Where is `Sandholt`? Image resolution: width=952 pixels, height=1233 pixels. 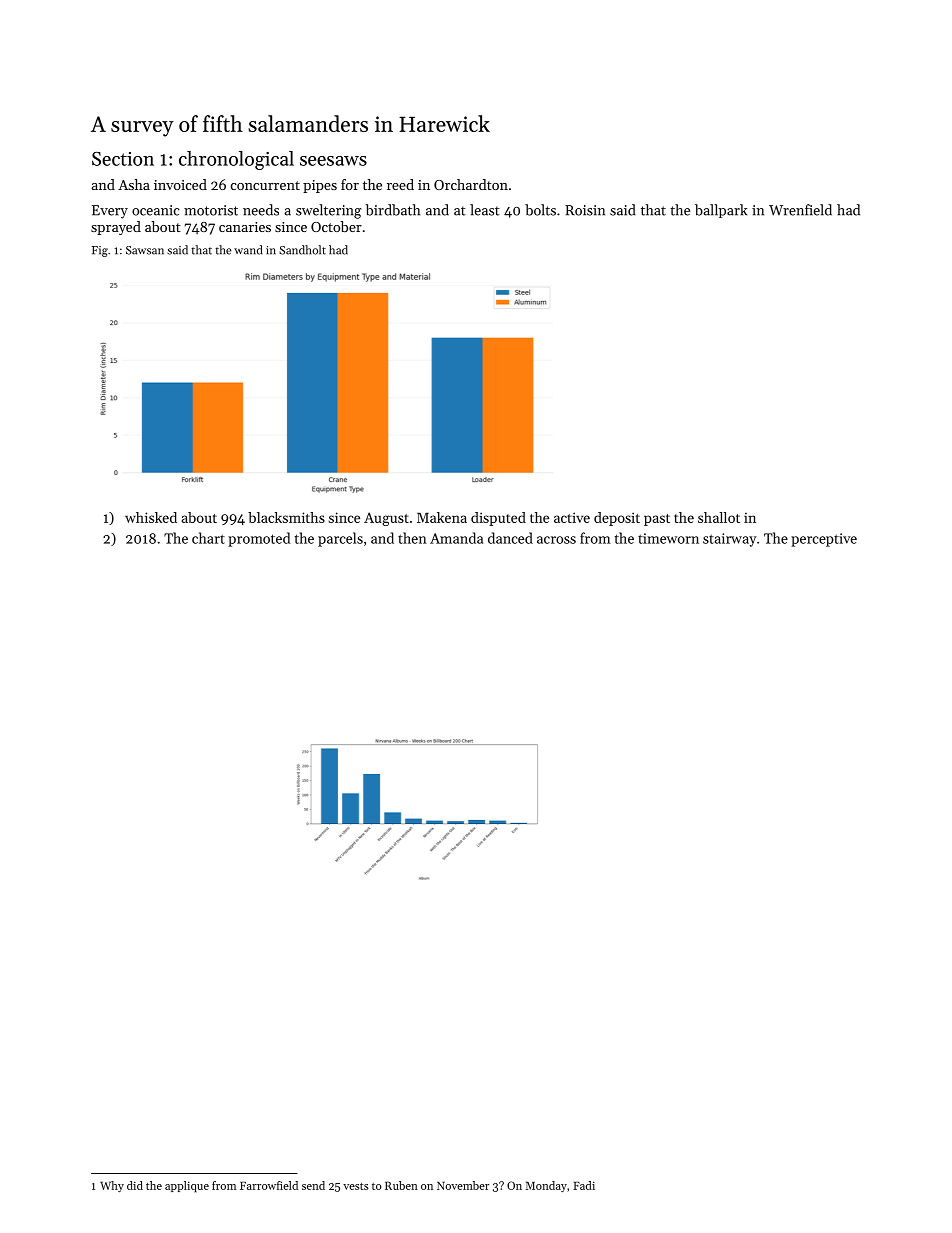 Sandholt is located at coordinates (302, 250).
